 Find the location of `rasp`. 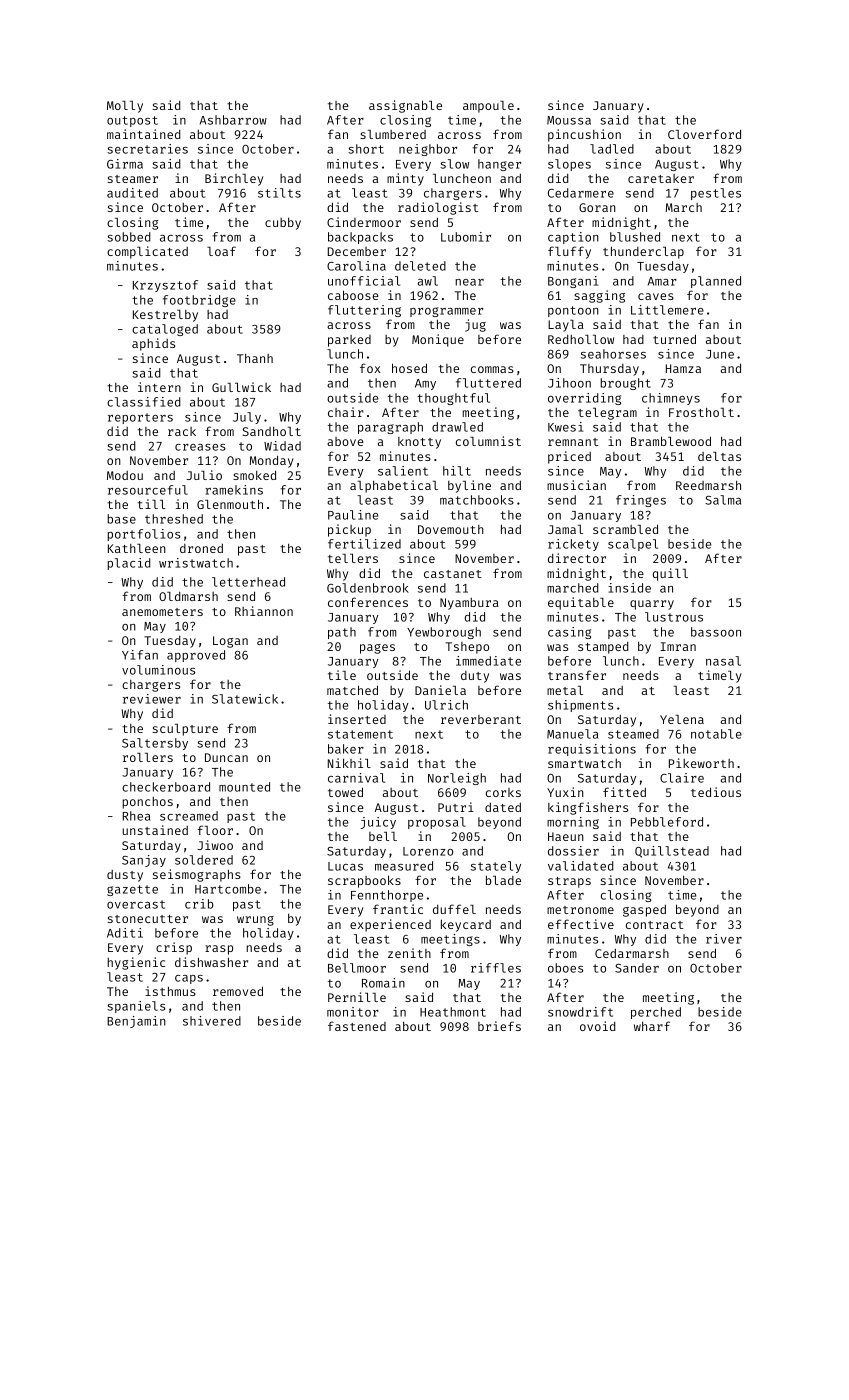

rasp is located at coordinates (219, 950).
